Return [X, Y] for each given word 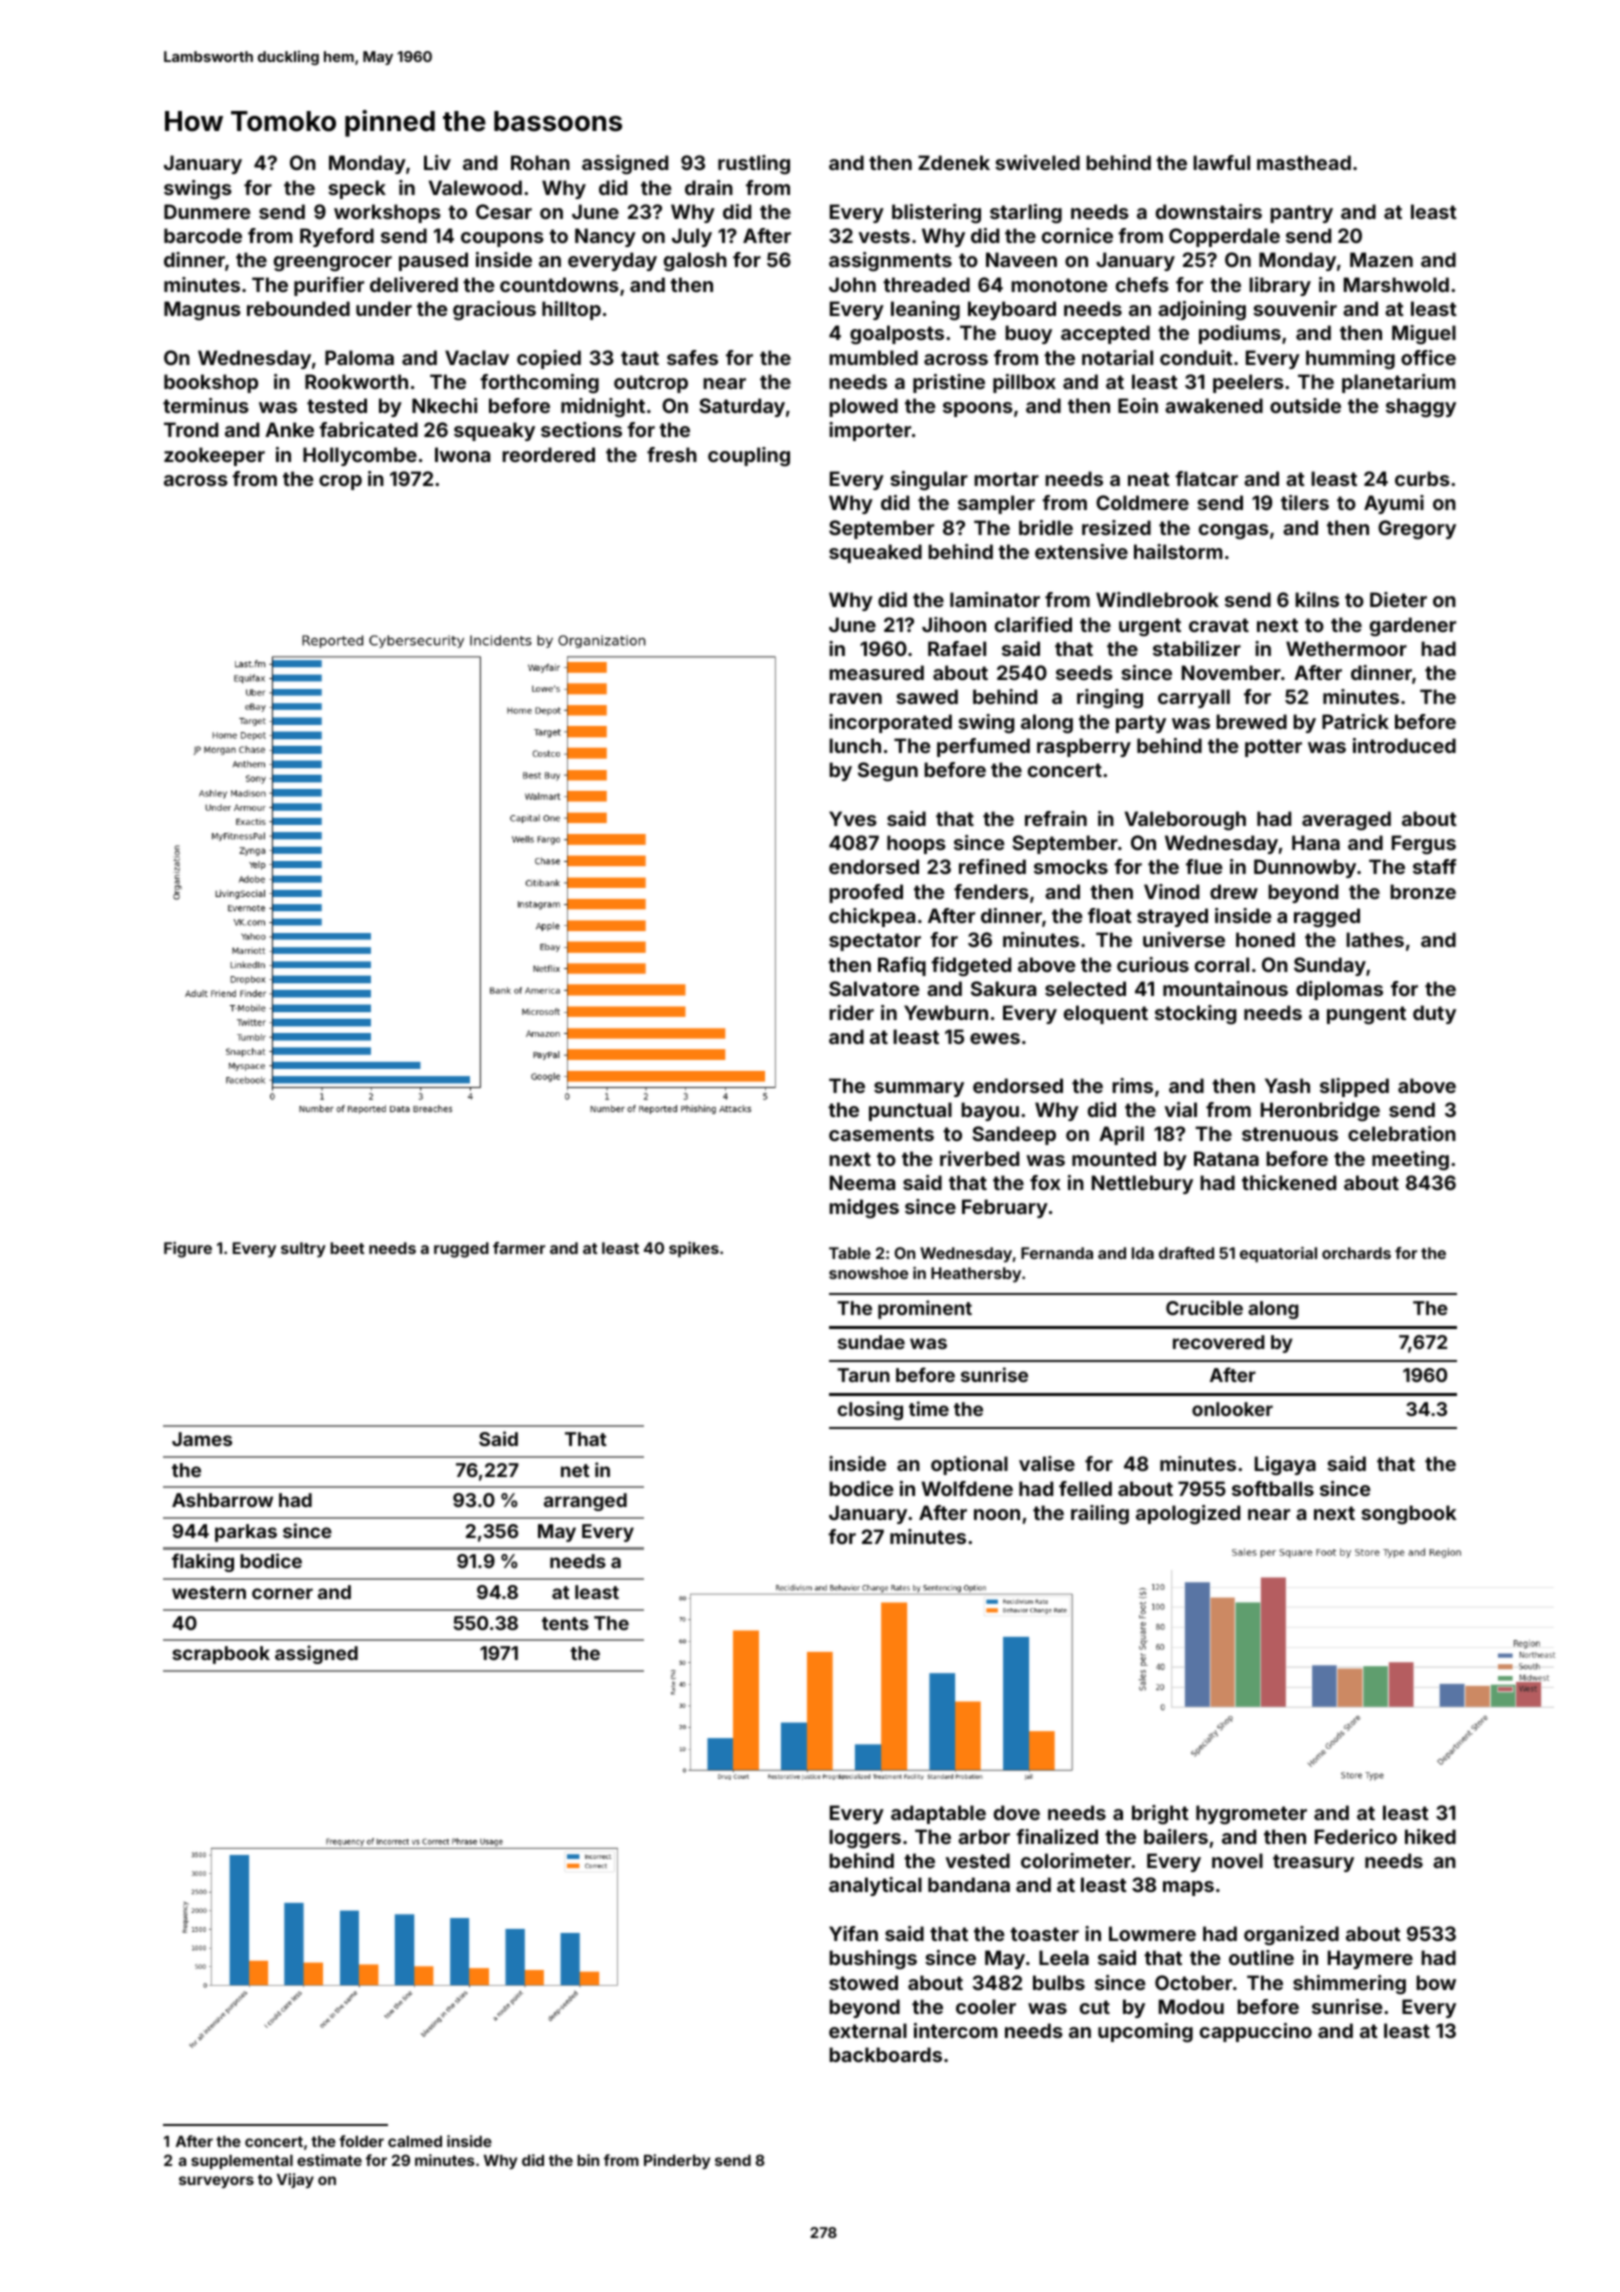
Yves [853, 818]
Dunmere [207, 211]
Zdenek [954, 162]
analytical [875, 1886]
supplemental [242, 2162]
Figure [188, 1250]
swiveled [1037, 162]
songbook [1409, 1514]
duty [1434, 1014]
